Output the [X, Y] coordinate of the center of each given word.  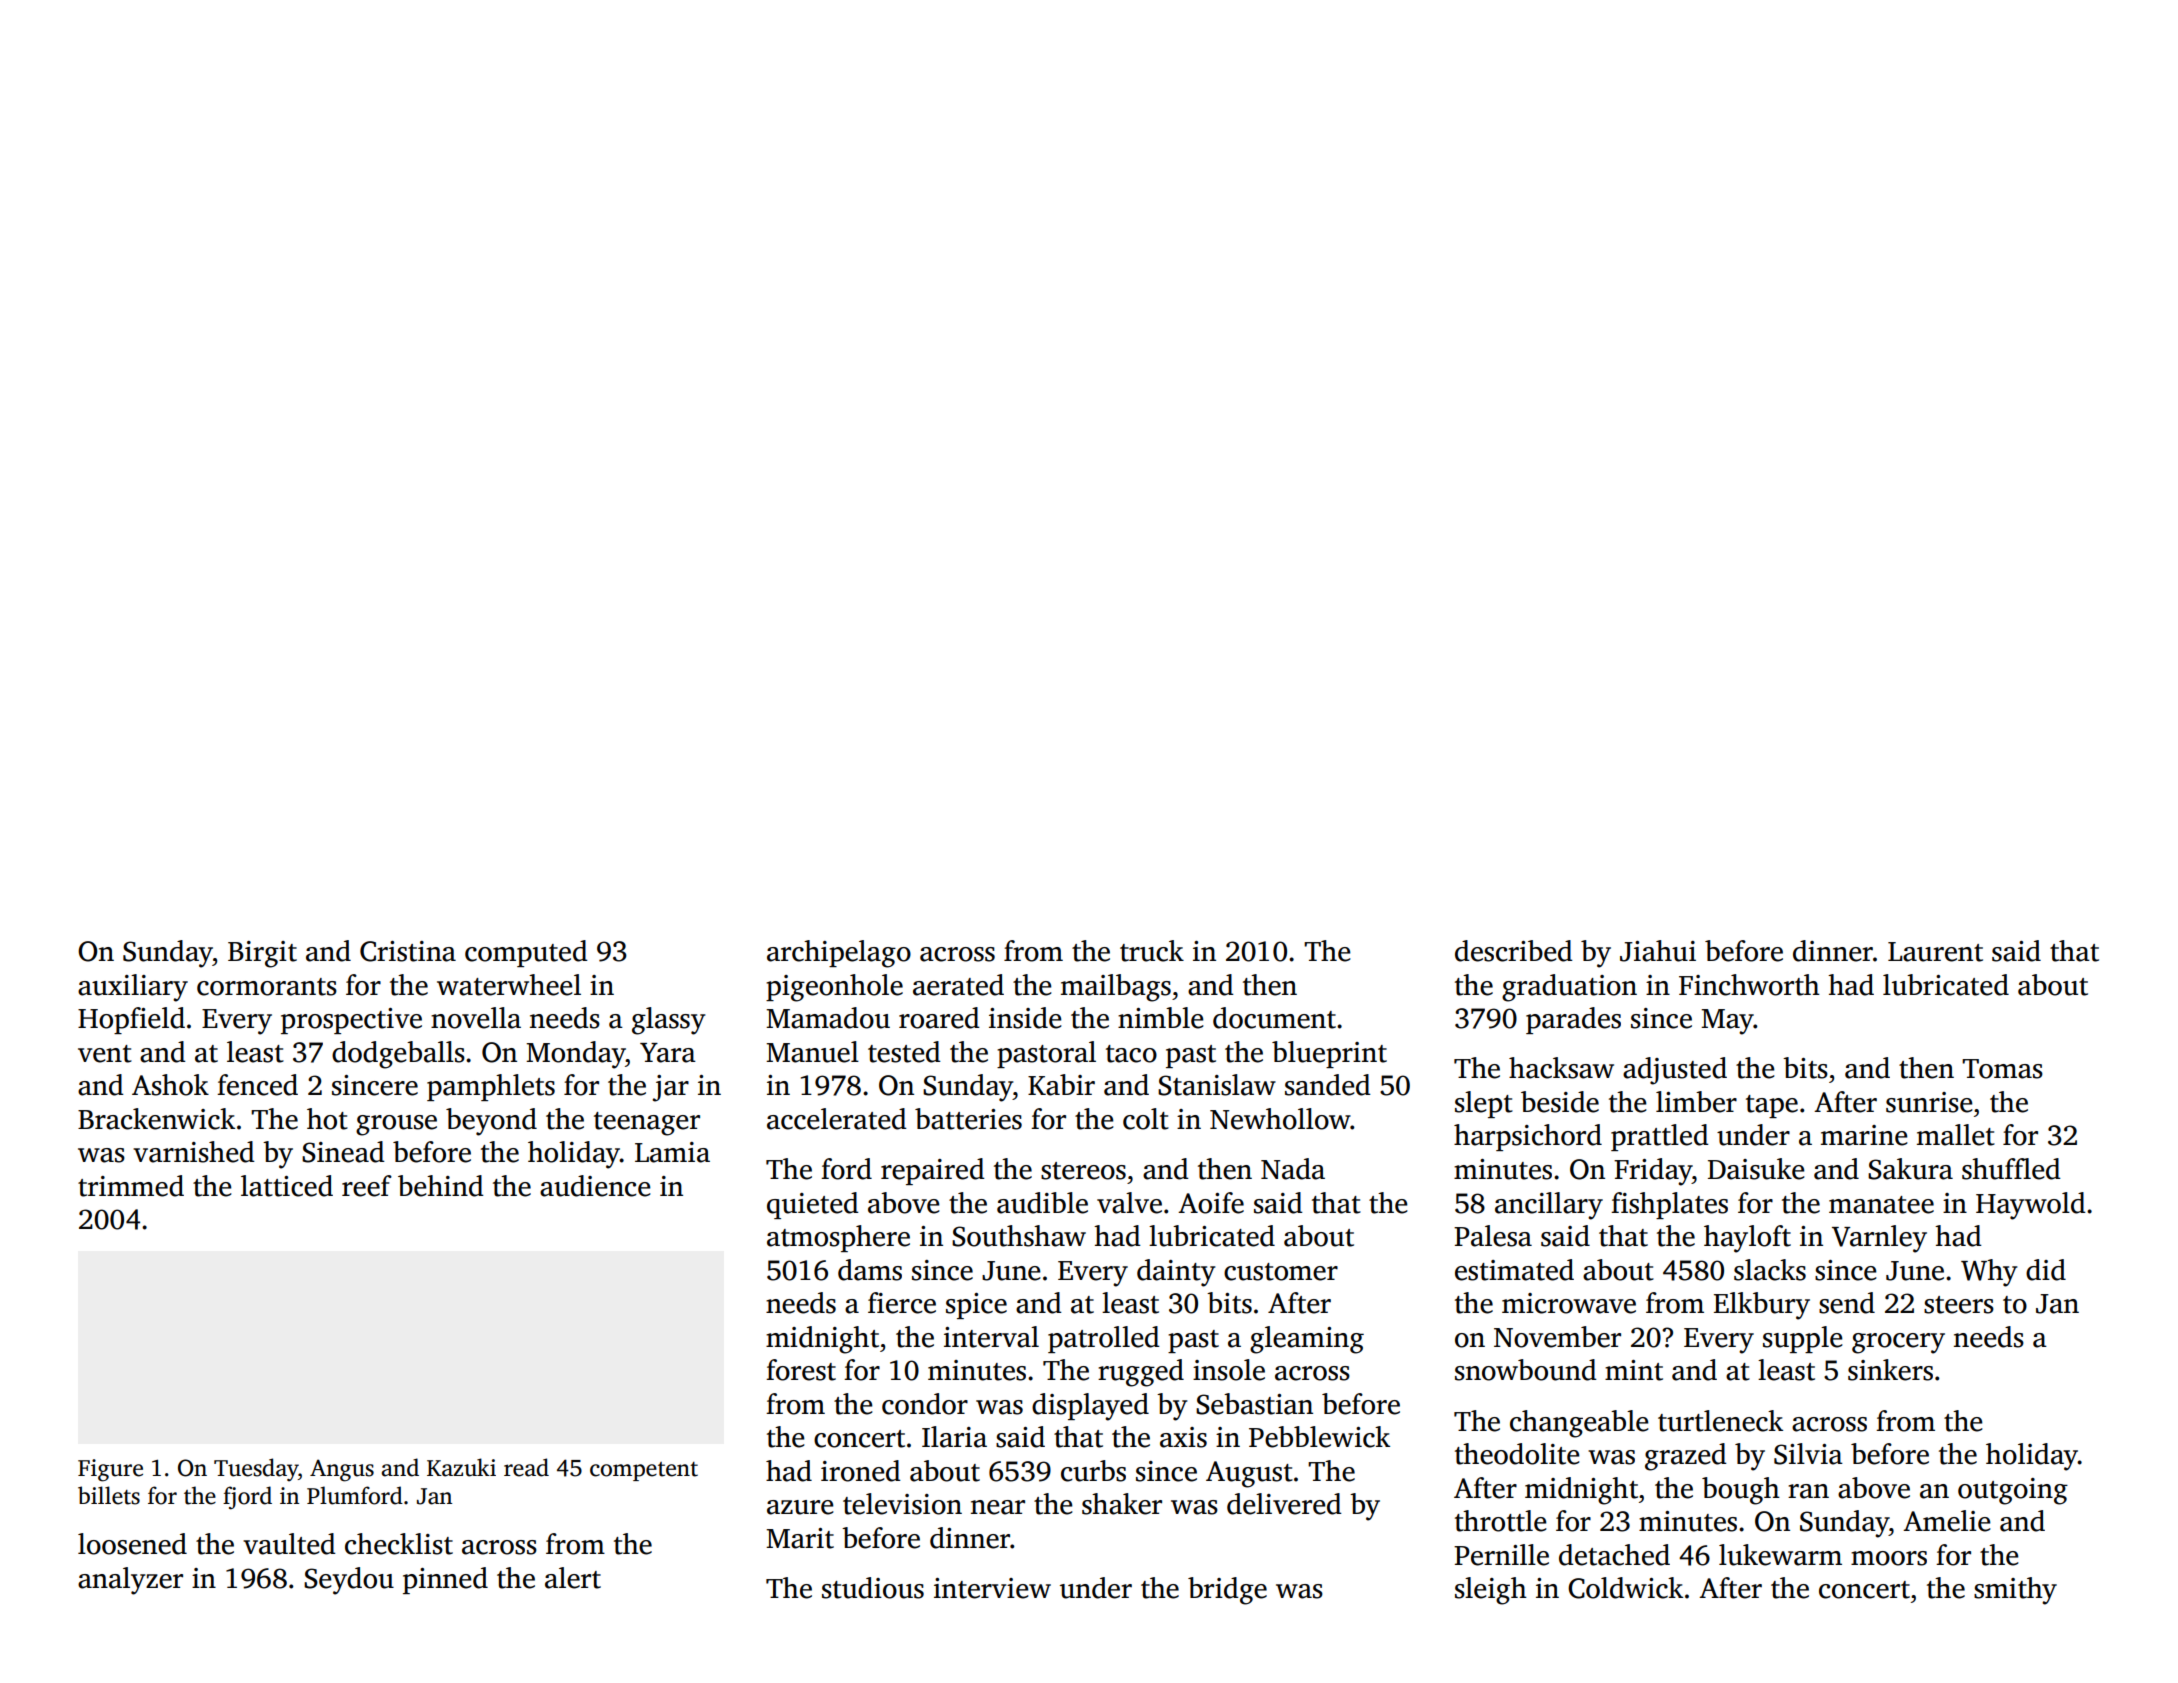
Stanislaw [1217, 1085]
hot [327, 1119]
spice [976, 1306]
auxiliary [133, 988]
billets [109, 1495]
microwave [1569, 1303]
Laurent [1935, 952]
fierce [902, 1303]
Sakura [1910, 1169]
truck [1152, 951]
